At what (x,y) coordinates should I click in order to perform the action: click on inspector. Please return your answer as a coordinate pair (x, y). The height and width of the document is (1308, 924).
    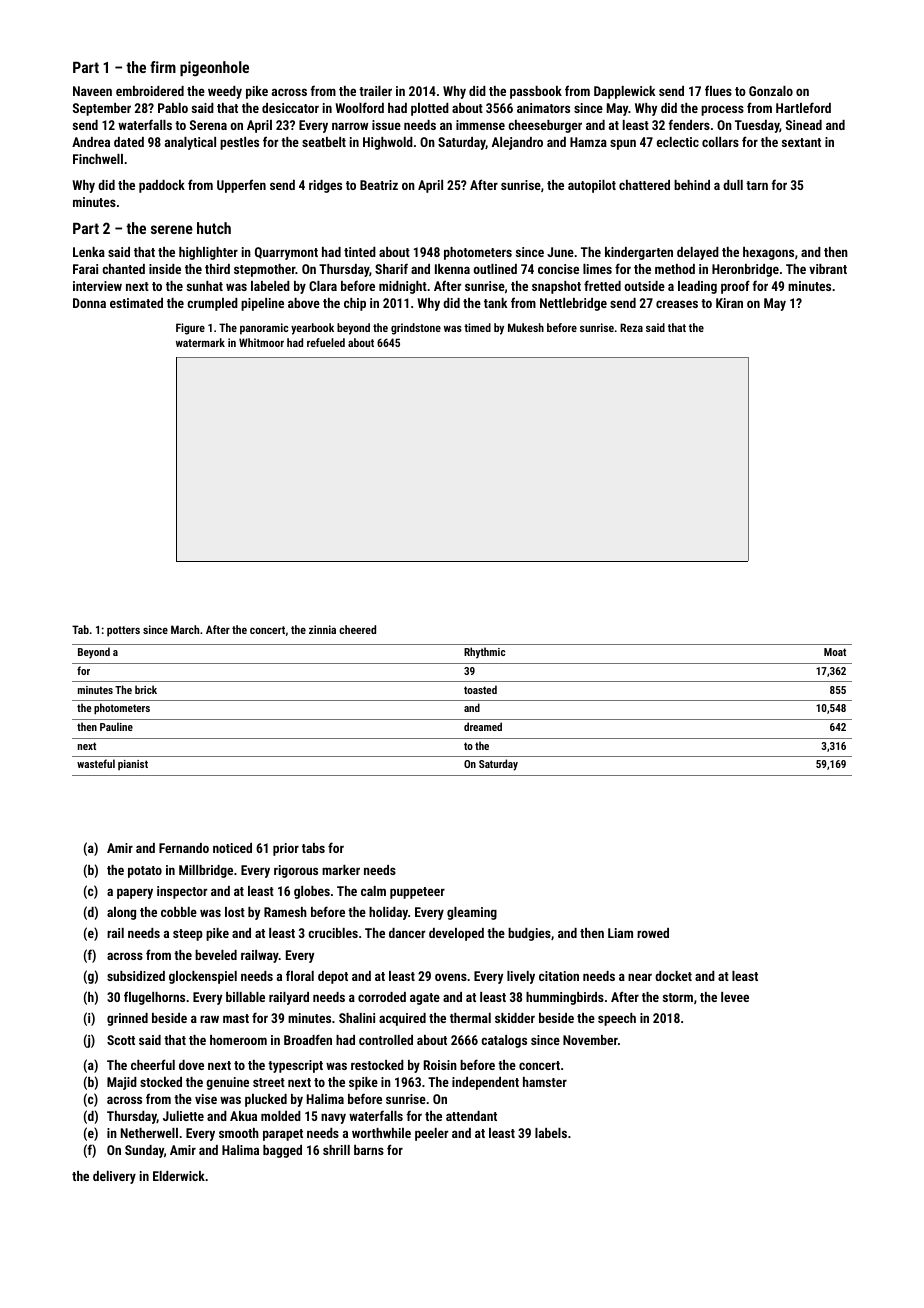
    Looking at the image, I should click on (182, 892).
